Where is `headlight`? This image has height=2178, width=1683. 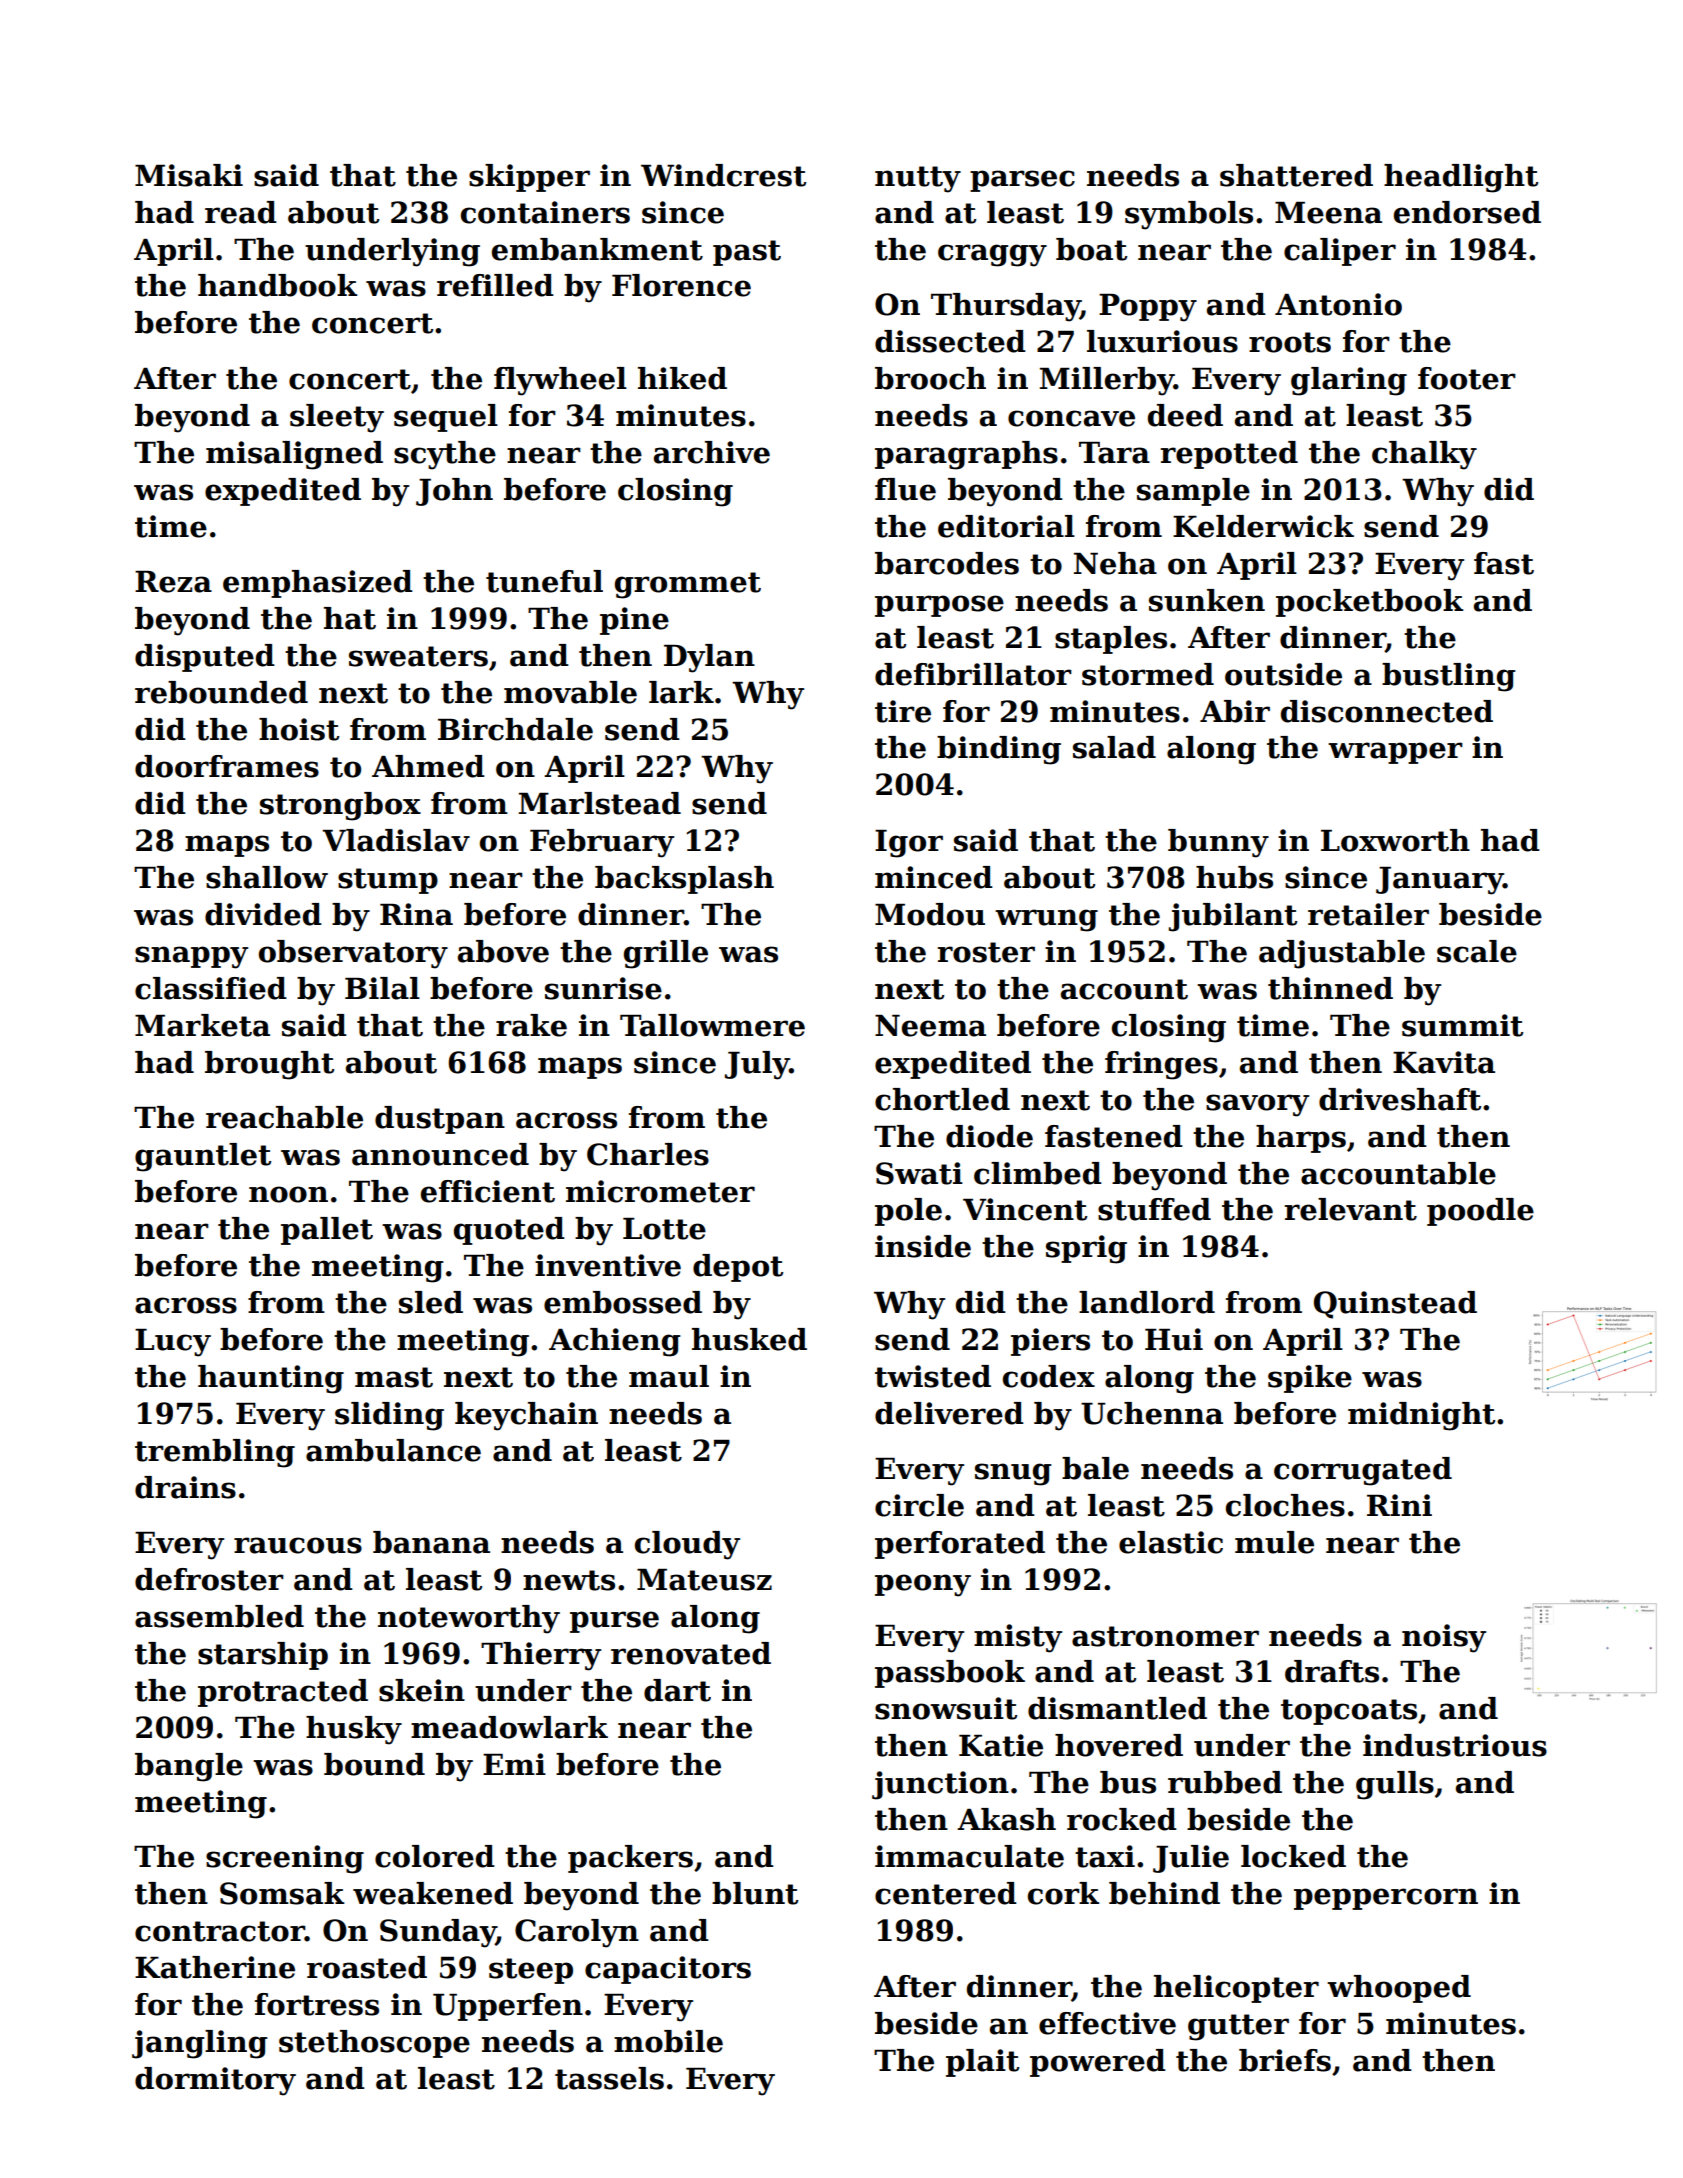 headlight is located at coordinates (1461, 178).
